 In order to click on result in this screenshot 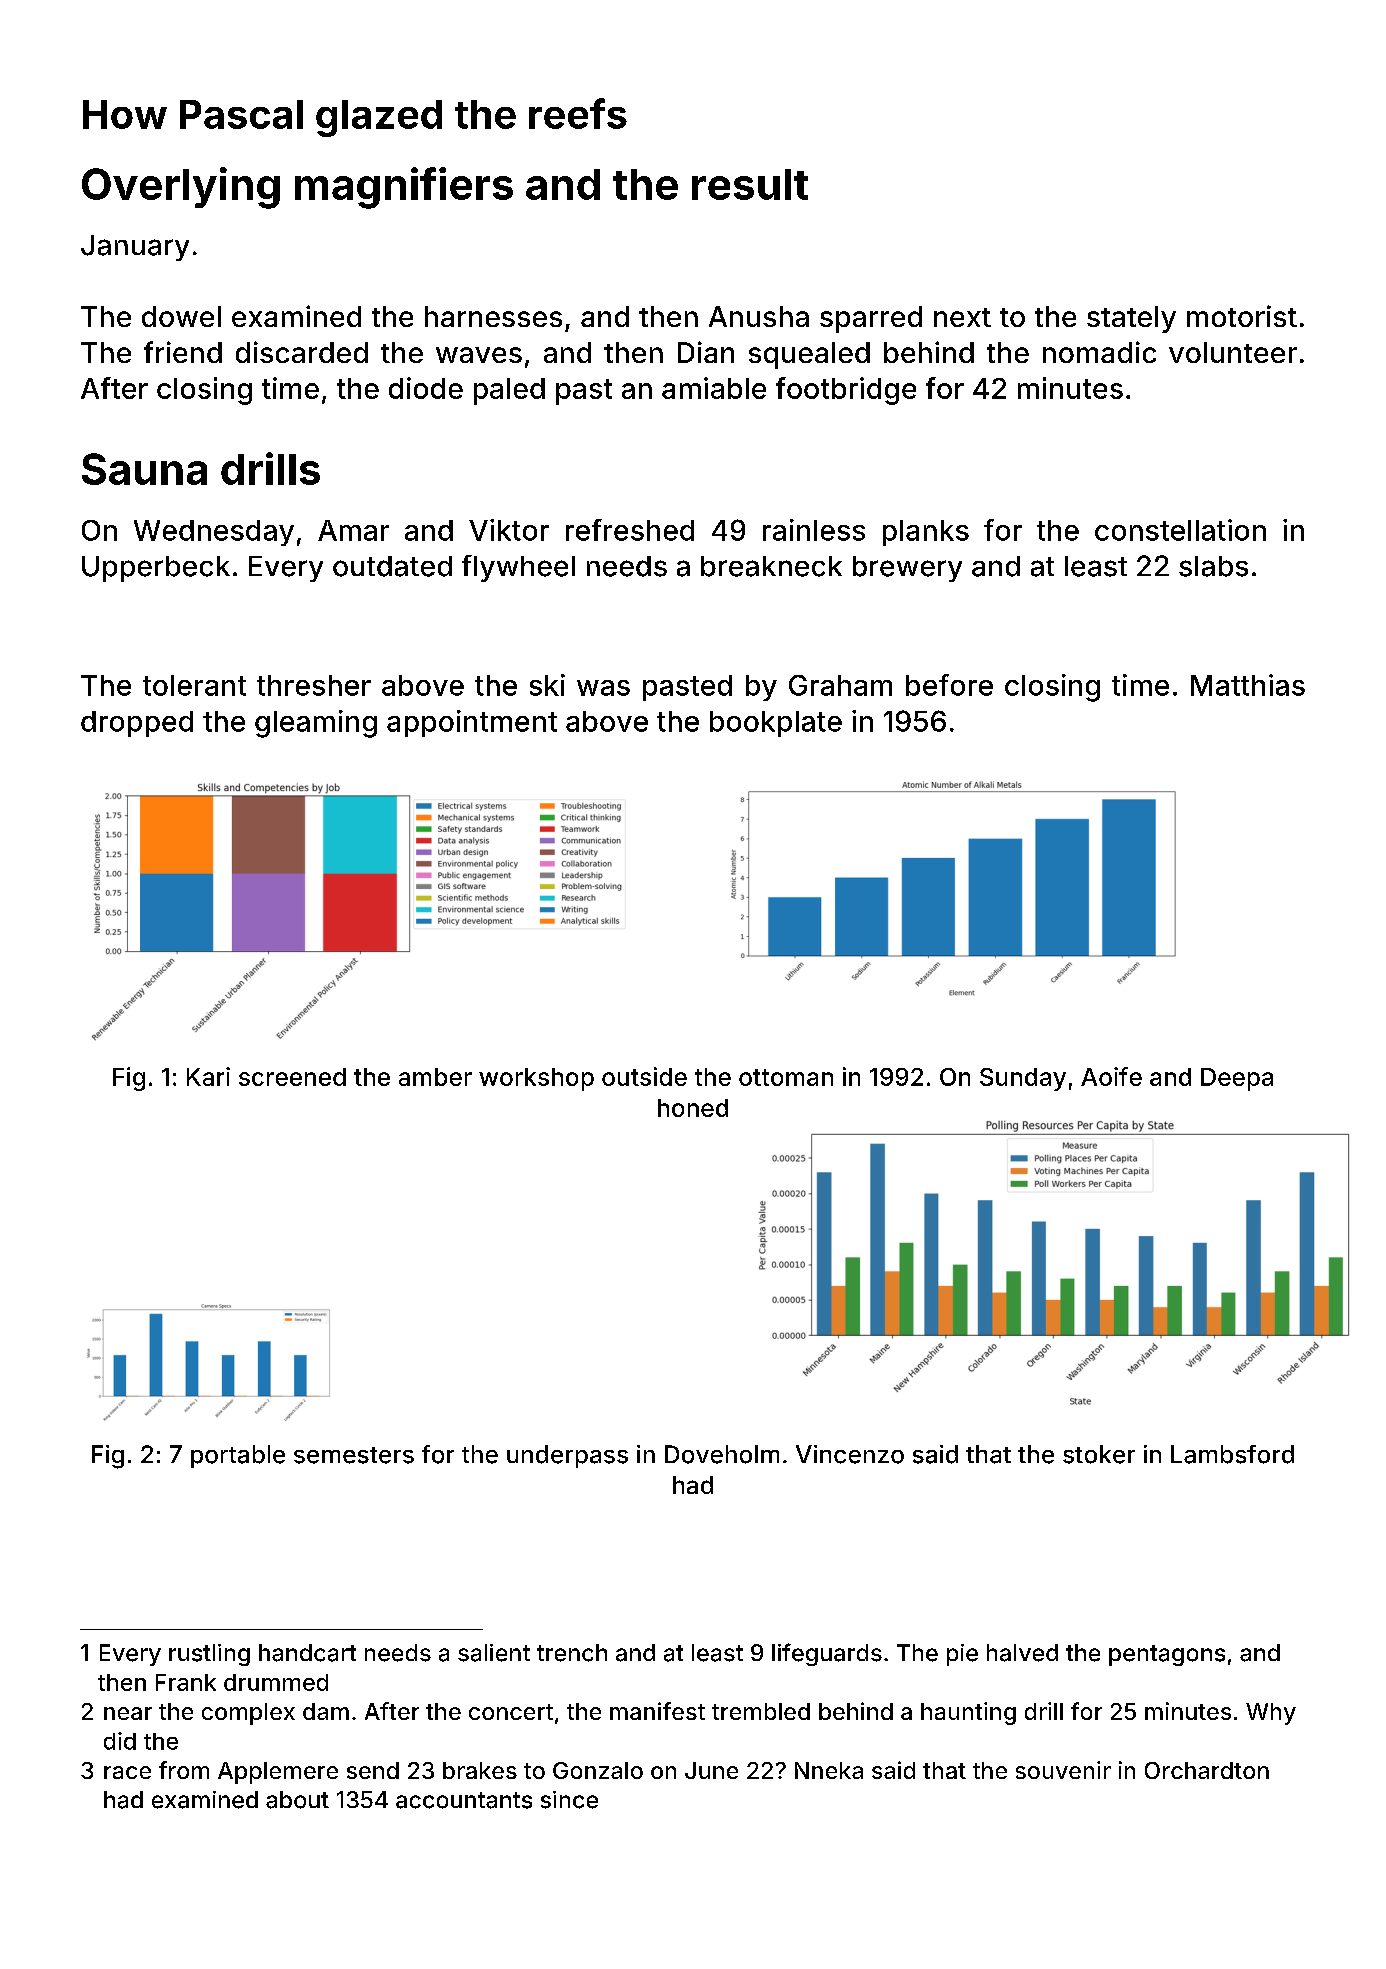, I will do `click(750, 184)`.
